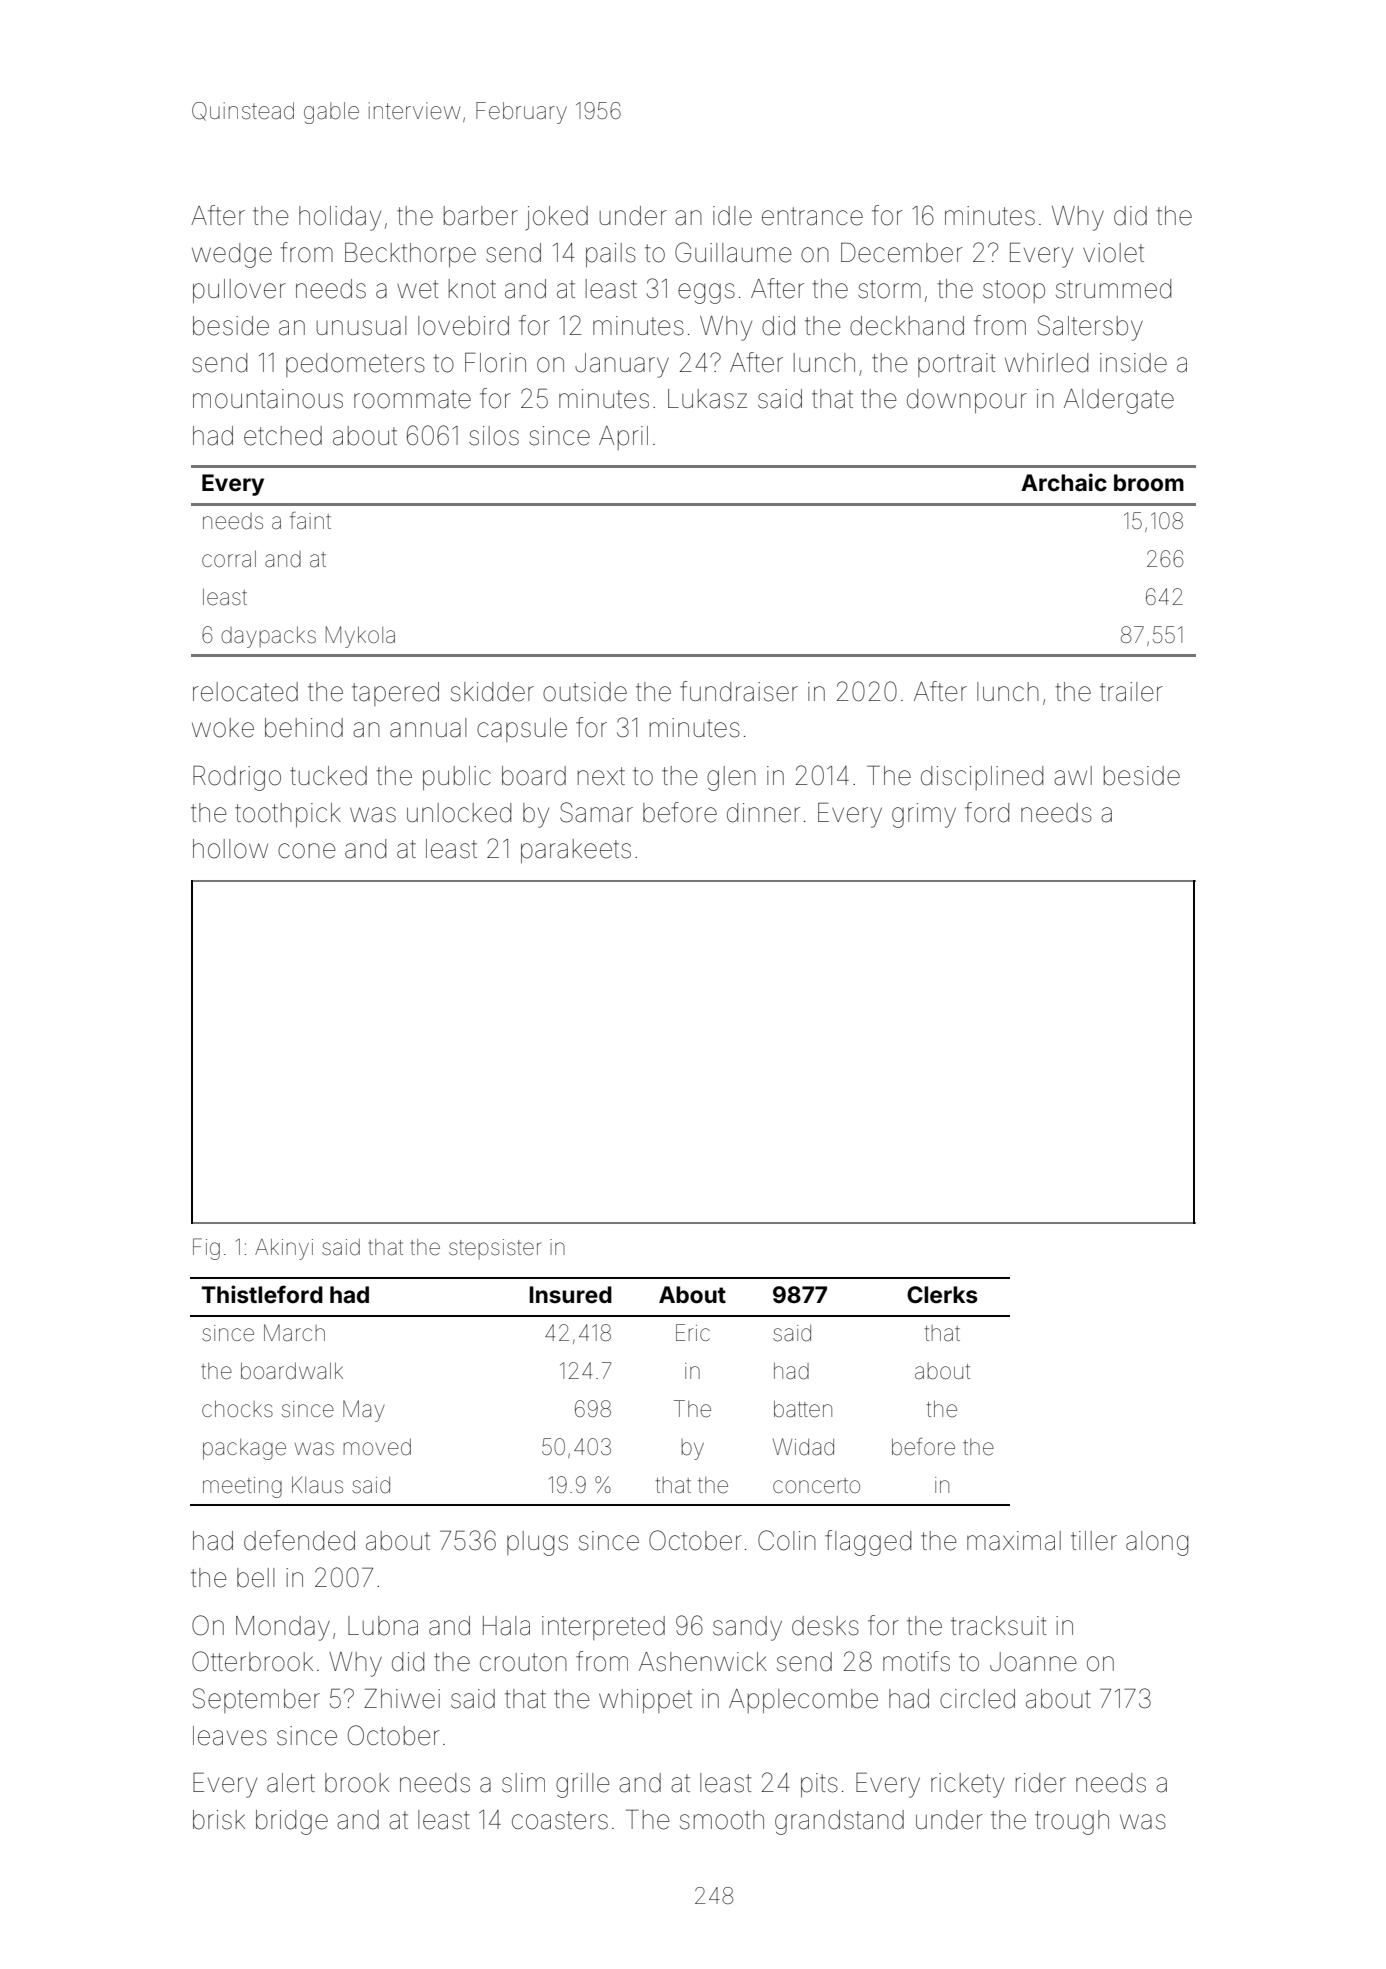 Image resolution: width=1386 pixels, height=1969 pixels. What do you see at coordinates (1073, 776) in the image?
I see `awl` at bounding box center [1073, 776].
